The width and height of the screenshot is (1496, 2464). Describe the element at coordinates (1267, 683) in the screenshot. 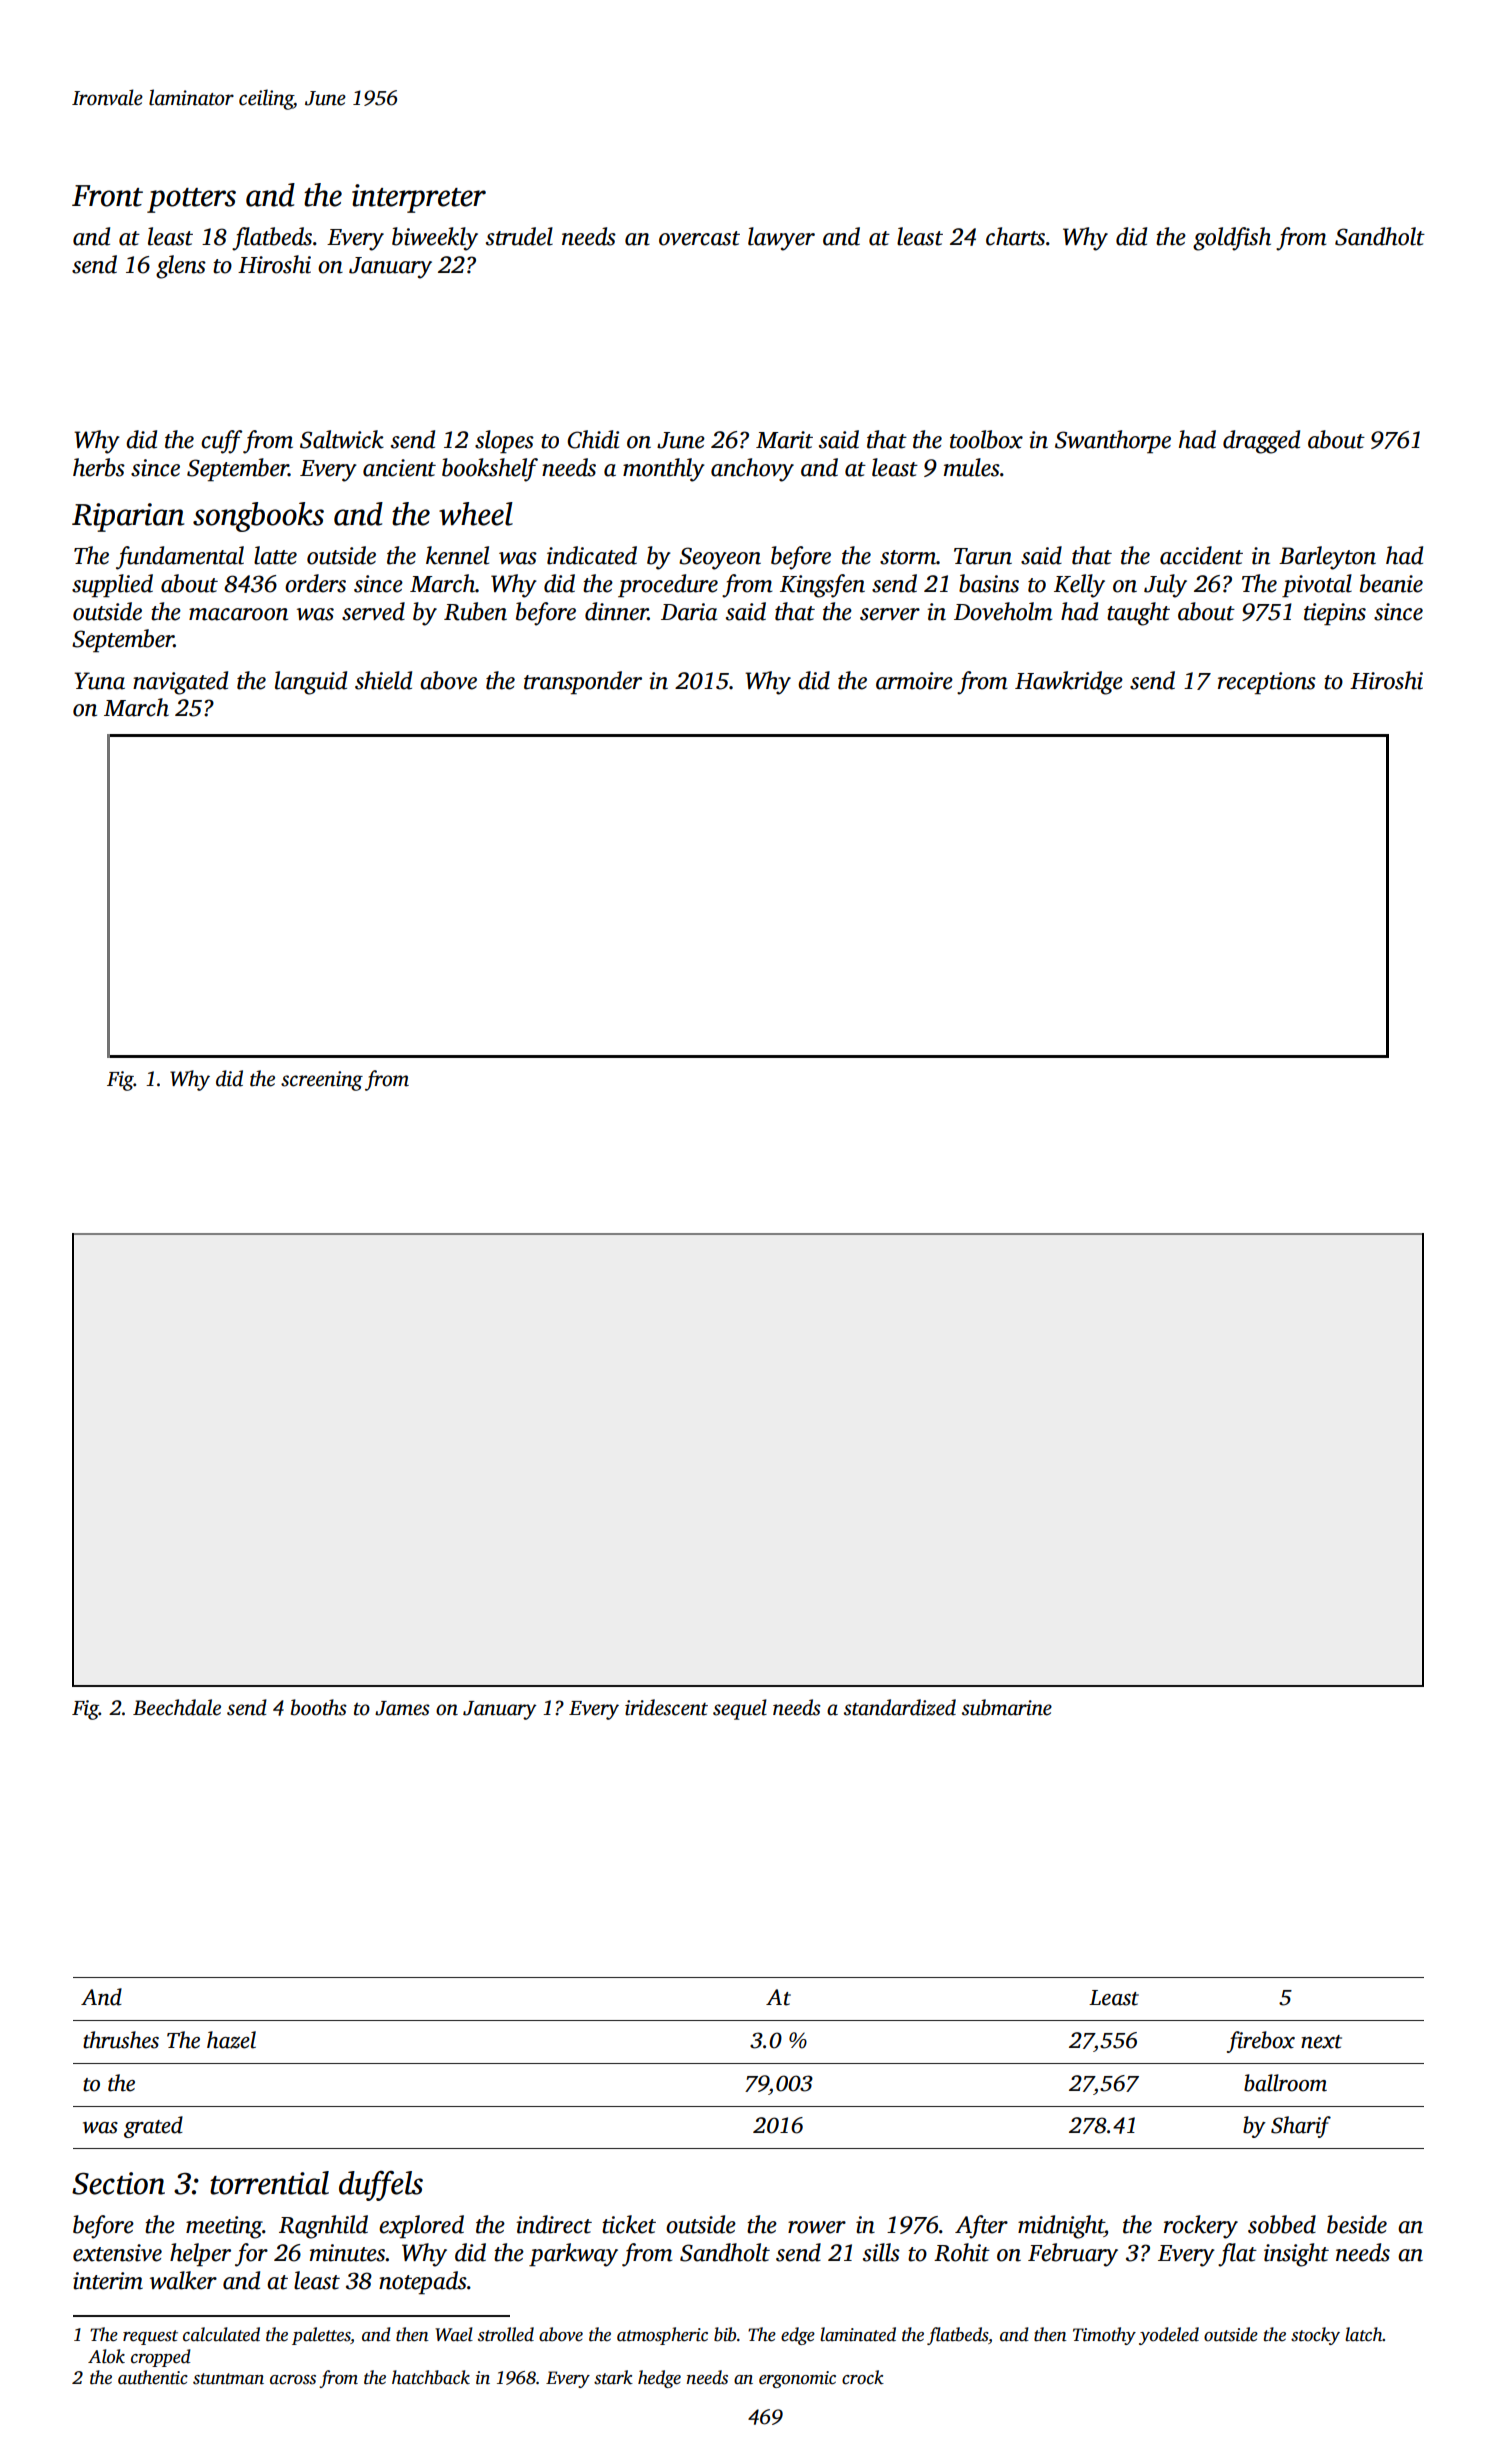

I see `receptions` at that location.
